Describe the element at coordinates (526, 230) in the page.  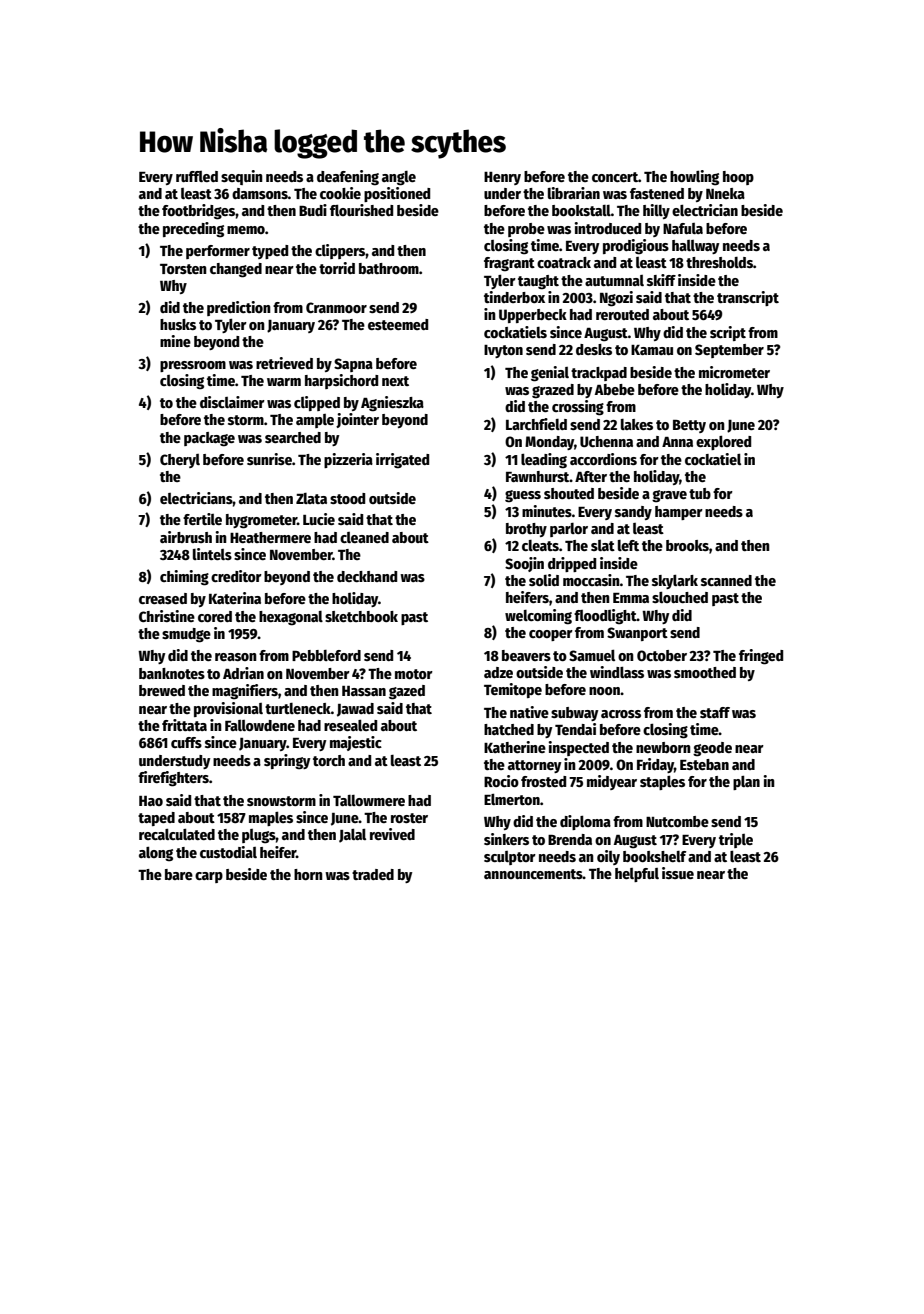
I see `probe` at that location.
